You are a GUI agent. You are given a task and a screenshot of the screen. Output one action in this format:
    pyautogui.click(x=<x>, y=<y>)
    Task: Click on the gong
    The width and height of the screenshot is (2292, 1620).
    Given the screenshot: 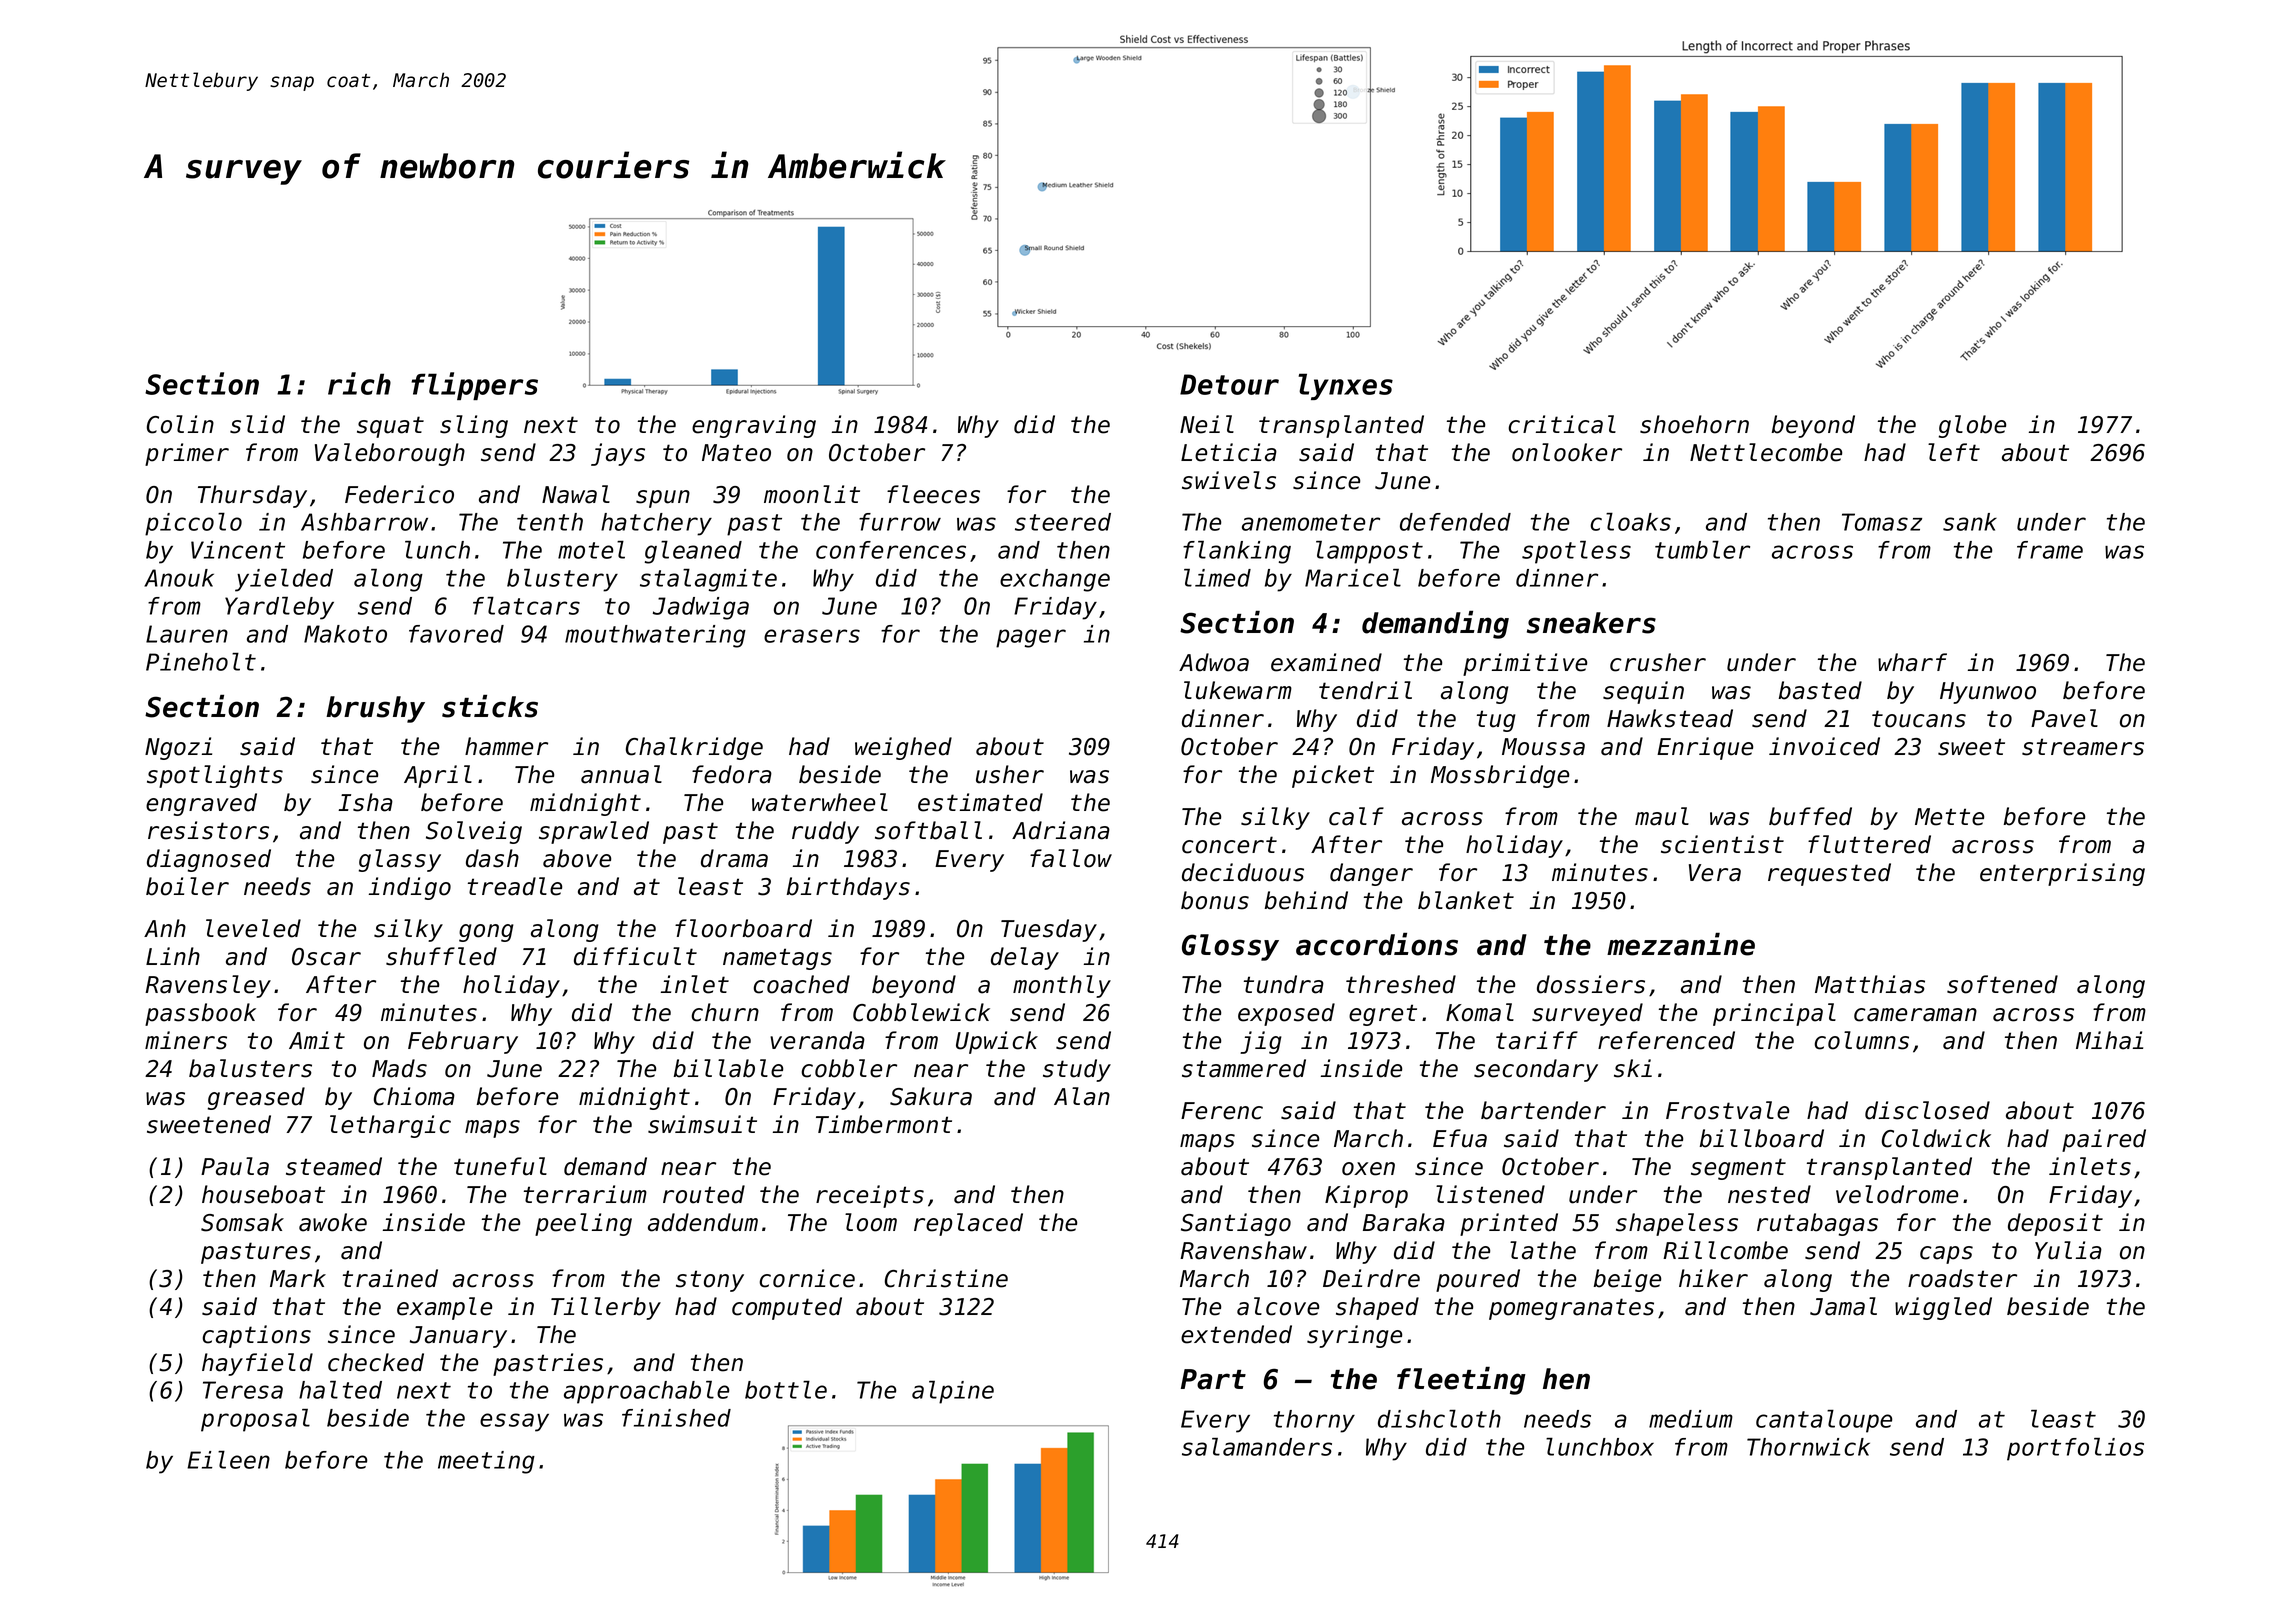 What is the action you would take?
    pyautogui.click(x=486, y=933)
